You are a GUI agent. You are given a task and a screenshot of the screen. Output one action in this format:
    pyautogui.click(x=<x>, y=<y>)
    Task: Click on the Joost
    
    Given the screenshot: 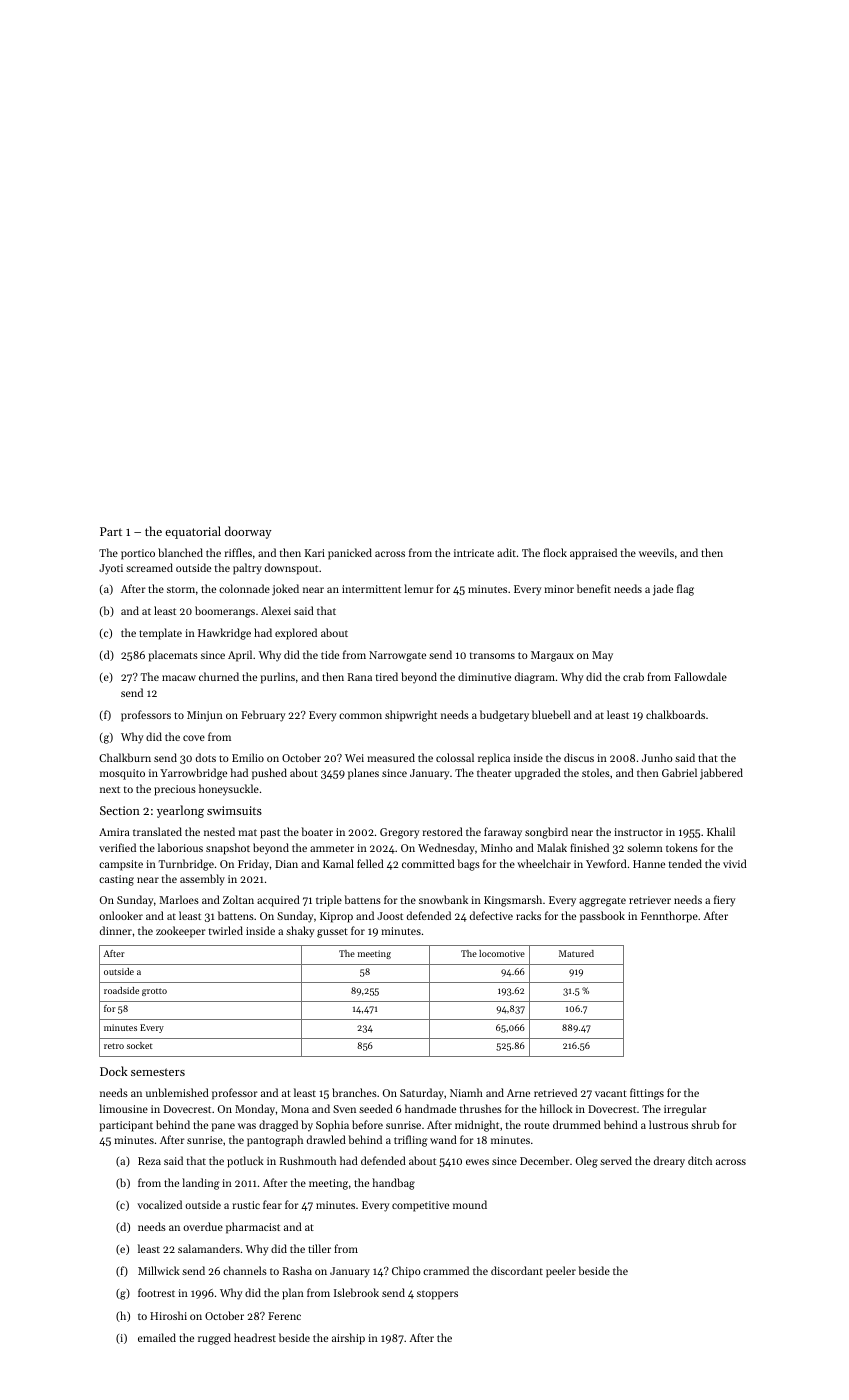 What is the action you would take?
    pyautogui.click(x=390, y=916)
